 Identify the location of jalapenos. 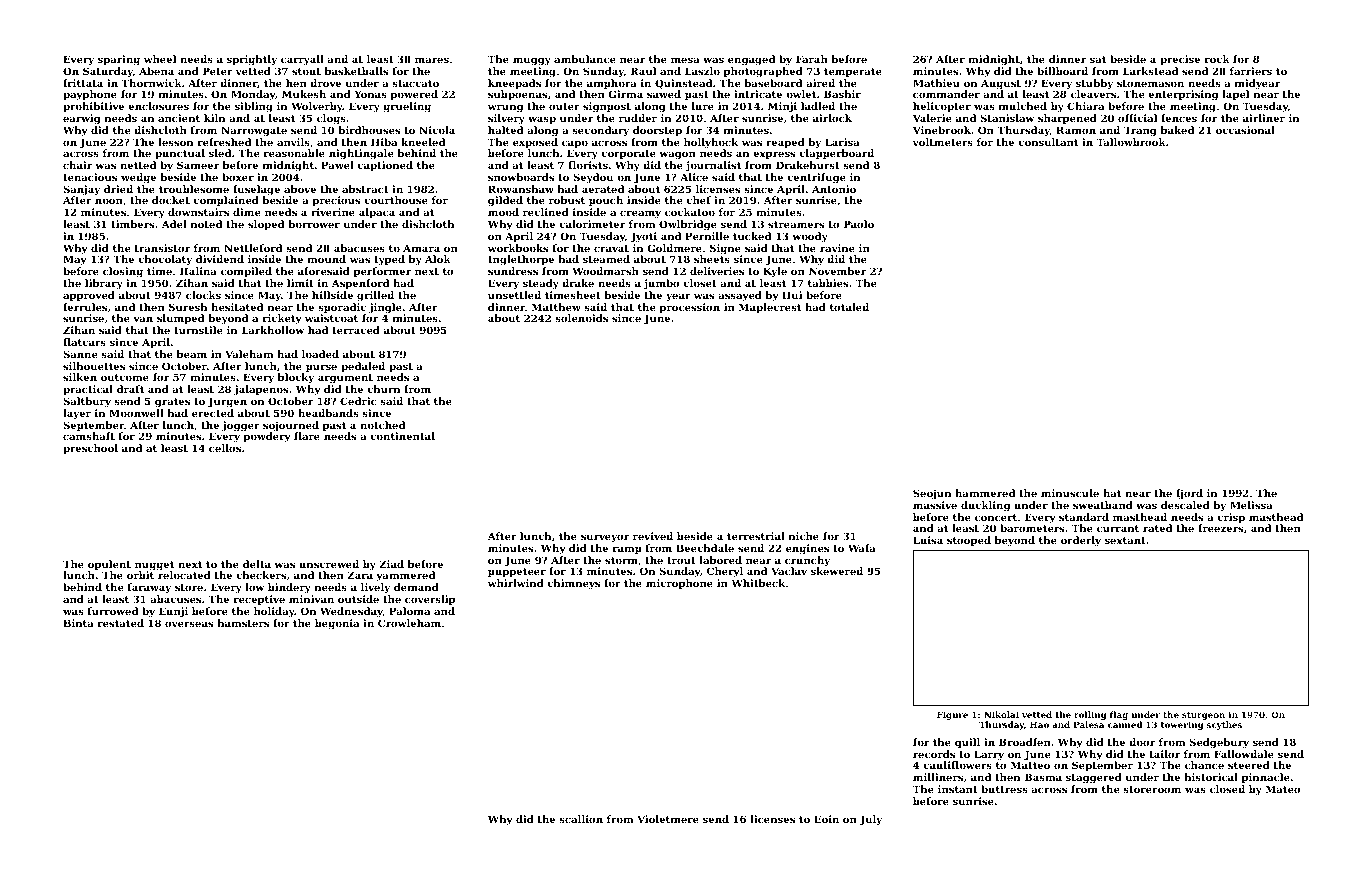
(261, 390).
